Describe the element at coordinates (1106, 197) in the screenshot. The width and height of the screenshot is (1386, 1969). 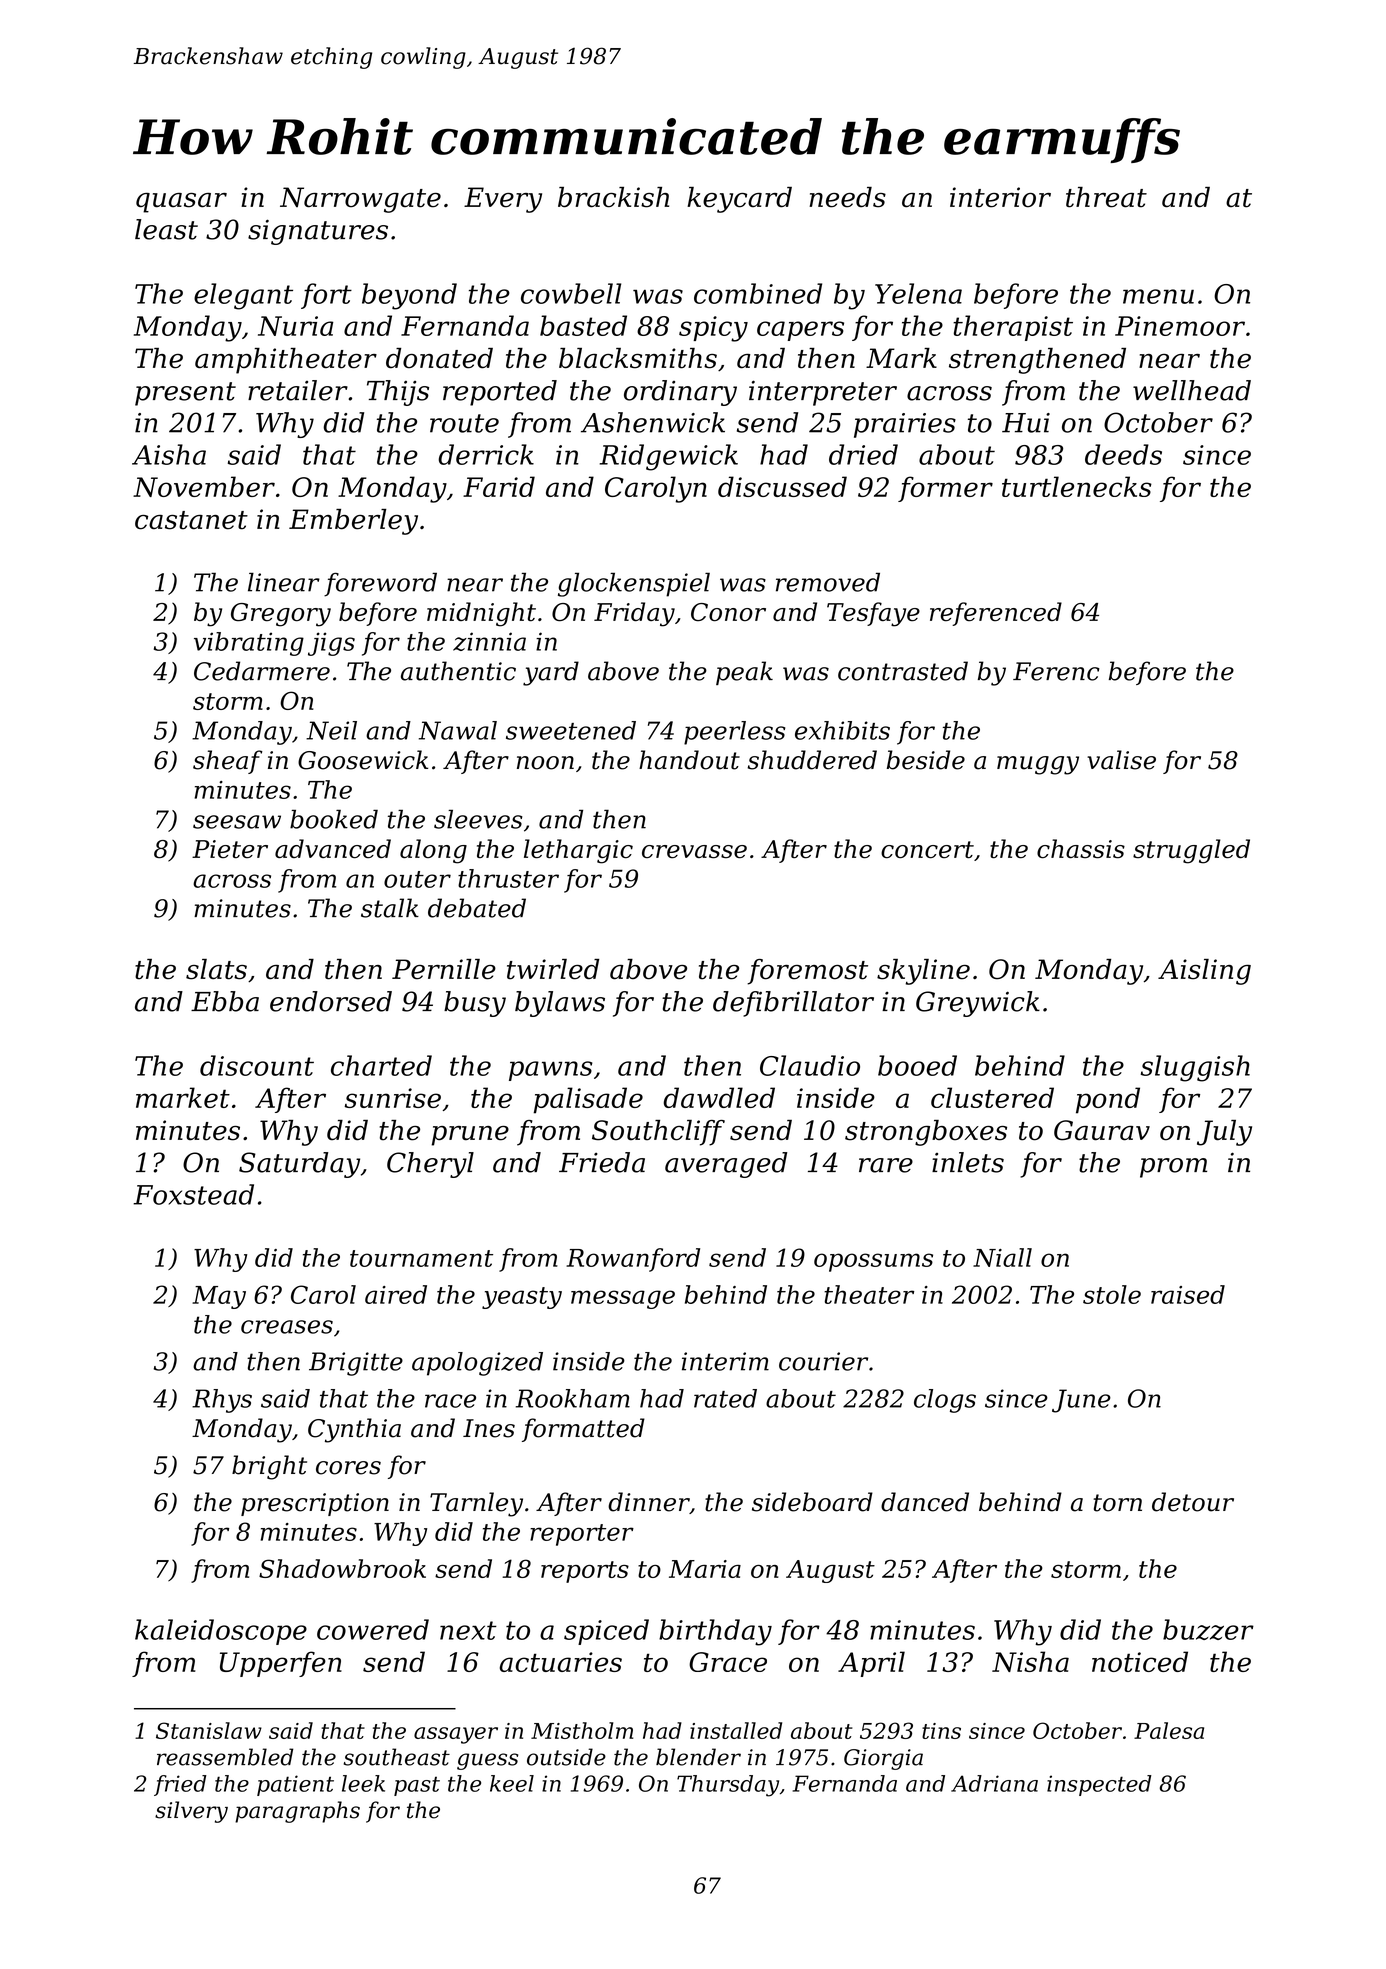
I see `threat` at that location.
